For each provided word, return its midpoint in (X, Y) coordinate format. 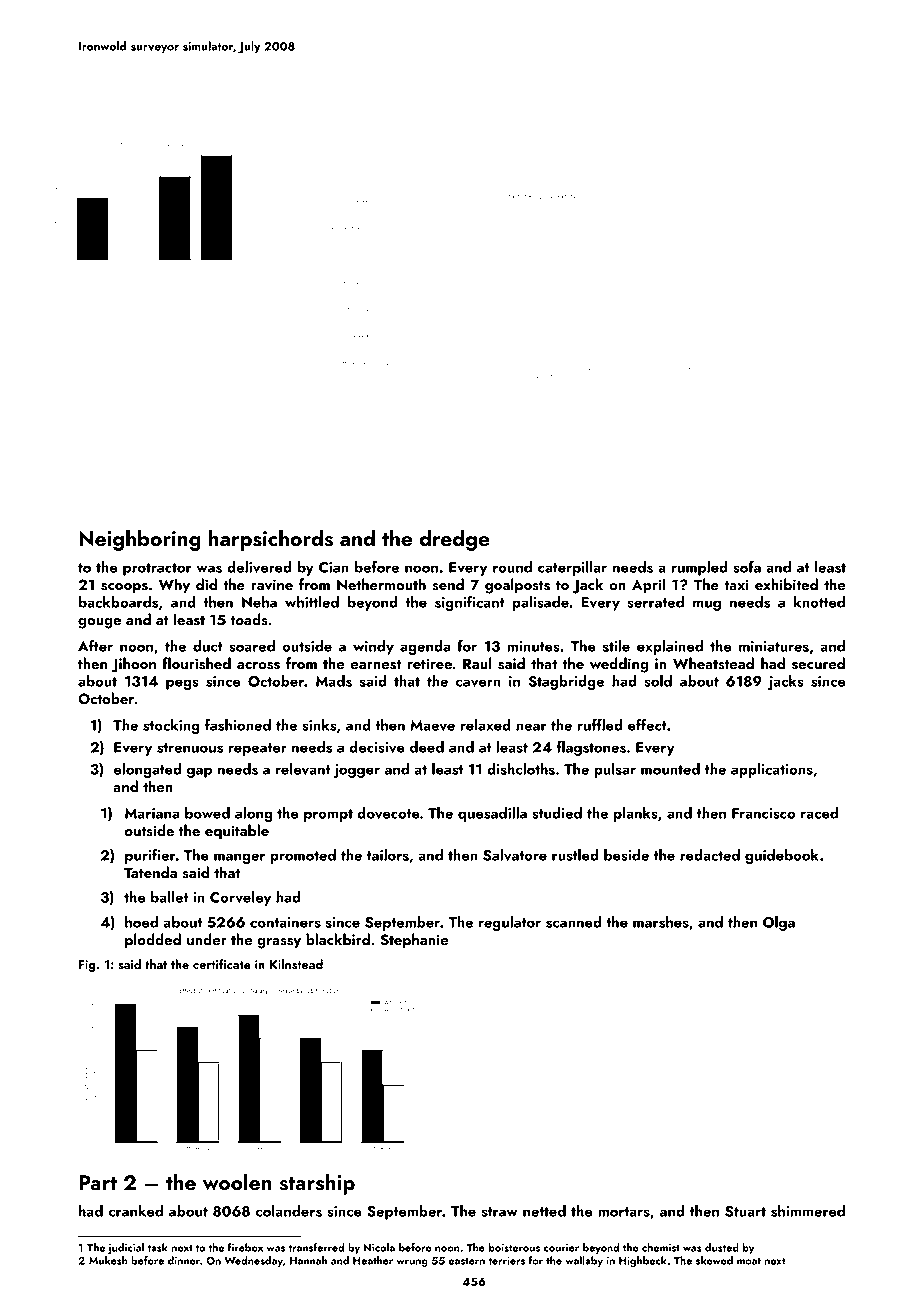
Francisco (763, 813)
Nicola (379, 1247)
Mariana (152, 813)
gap (199, 772)
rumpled (699, 568)
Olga (779, 923)
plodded (153, 941)
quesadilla (492, 814)
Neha (259, 602)
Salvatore (515, 855)
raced (819, 813)
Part (98, 1182)
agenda (425, 647)
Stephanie (414, 941)
